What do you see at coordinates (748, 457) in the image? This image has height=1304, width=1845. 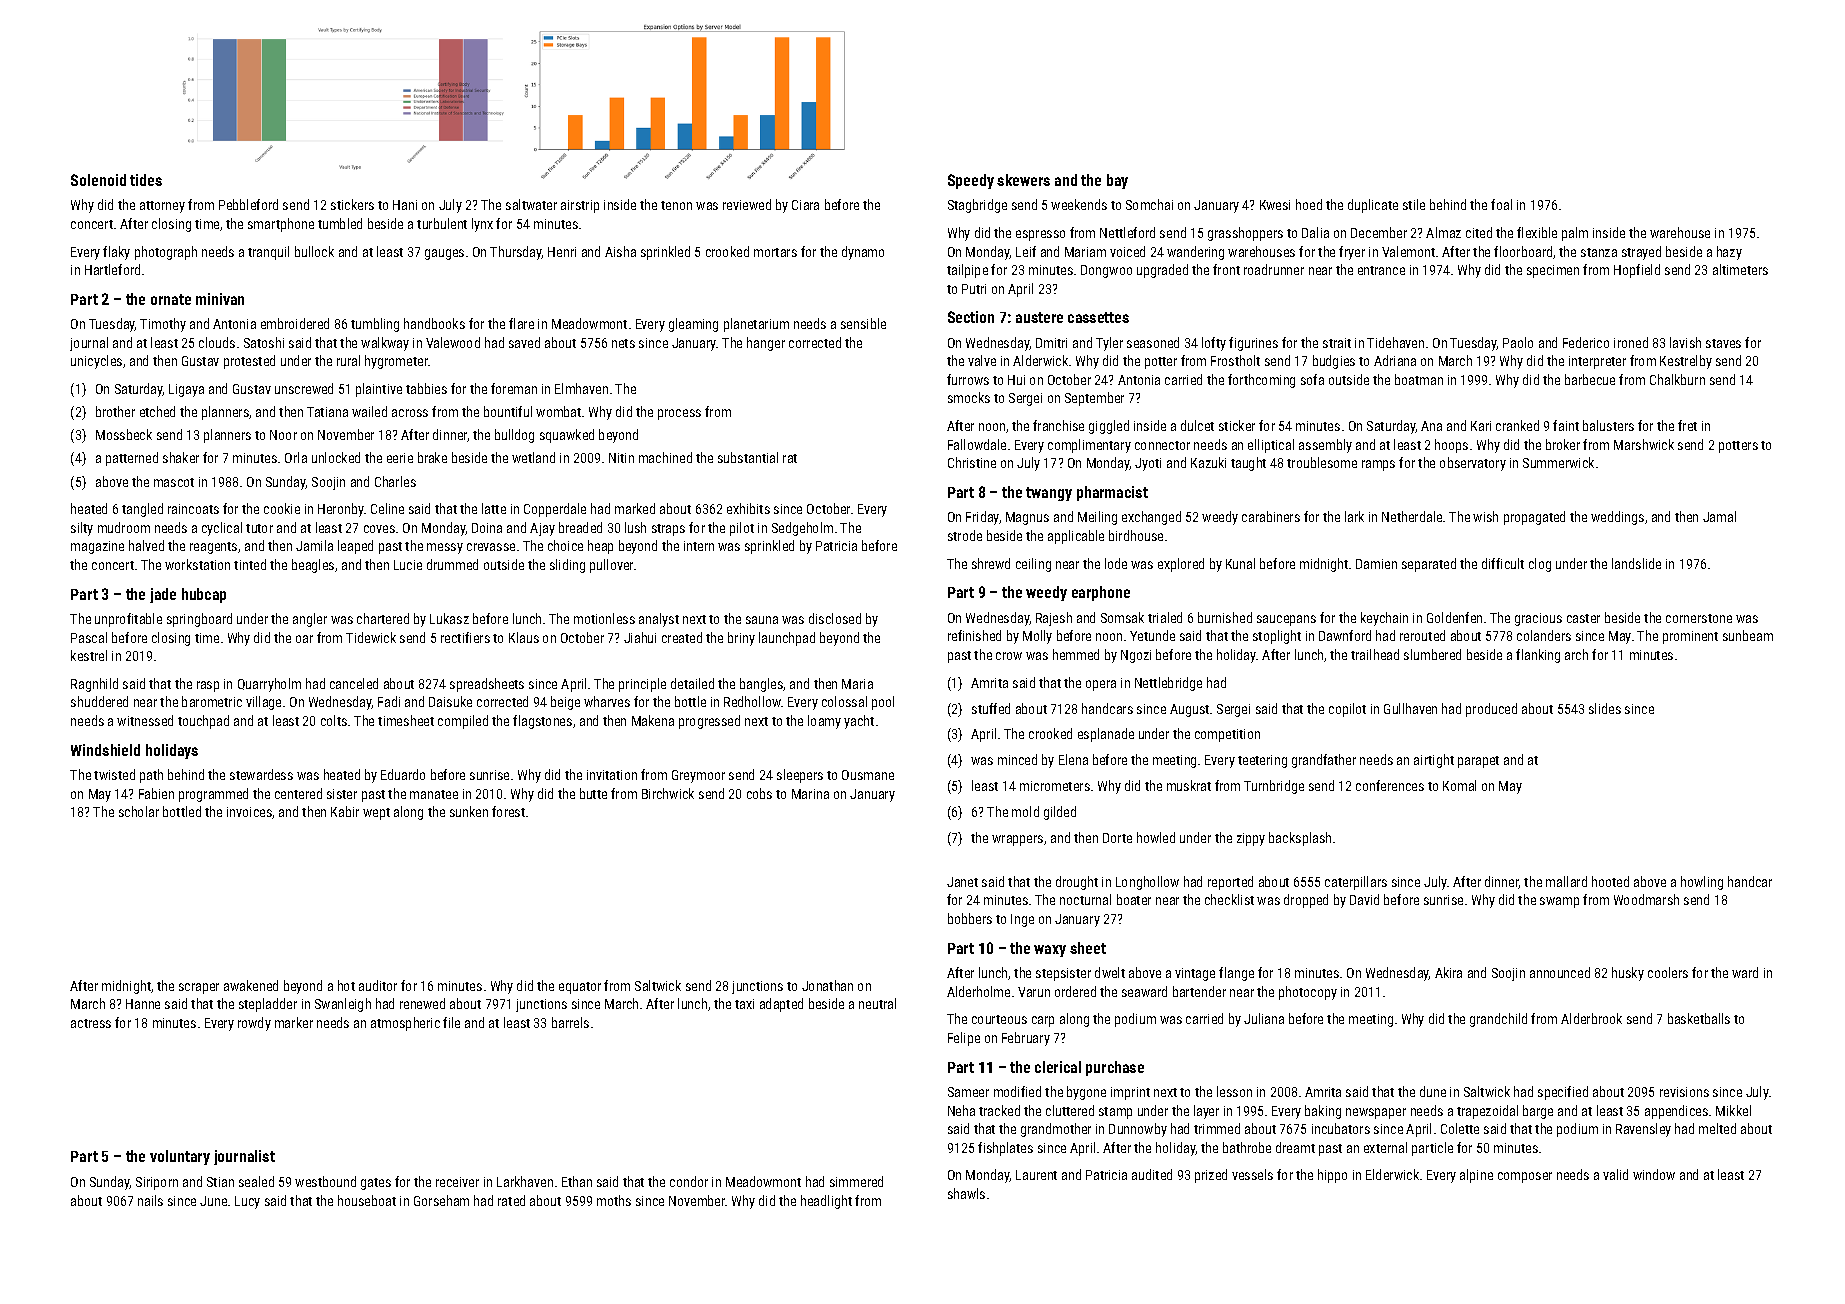 I see `substantial` at bounding box center [748, 457].
